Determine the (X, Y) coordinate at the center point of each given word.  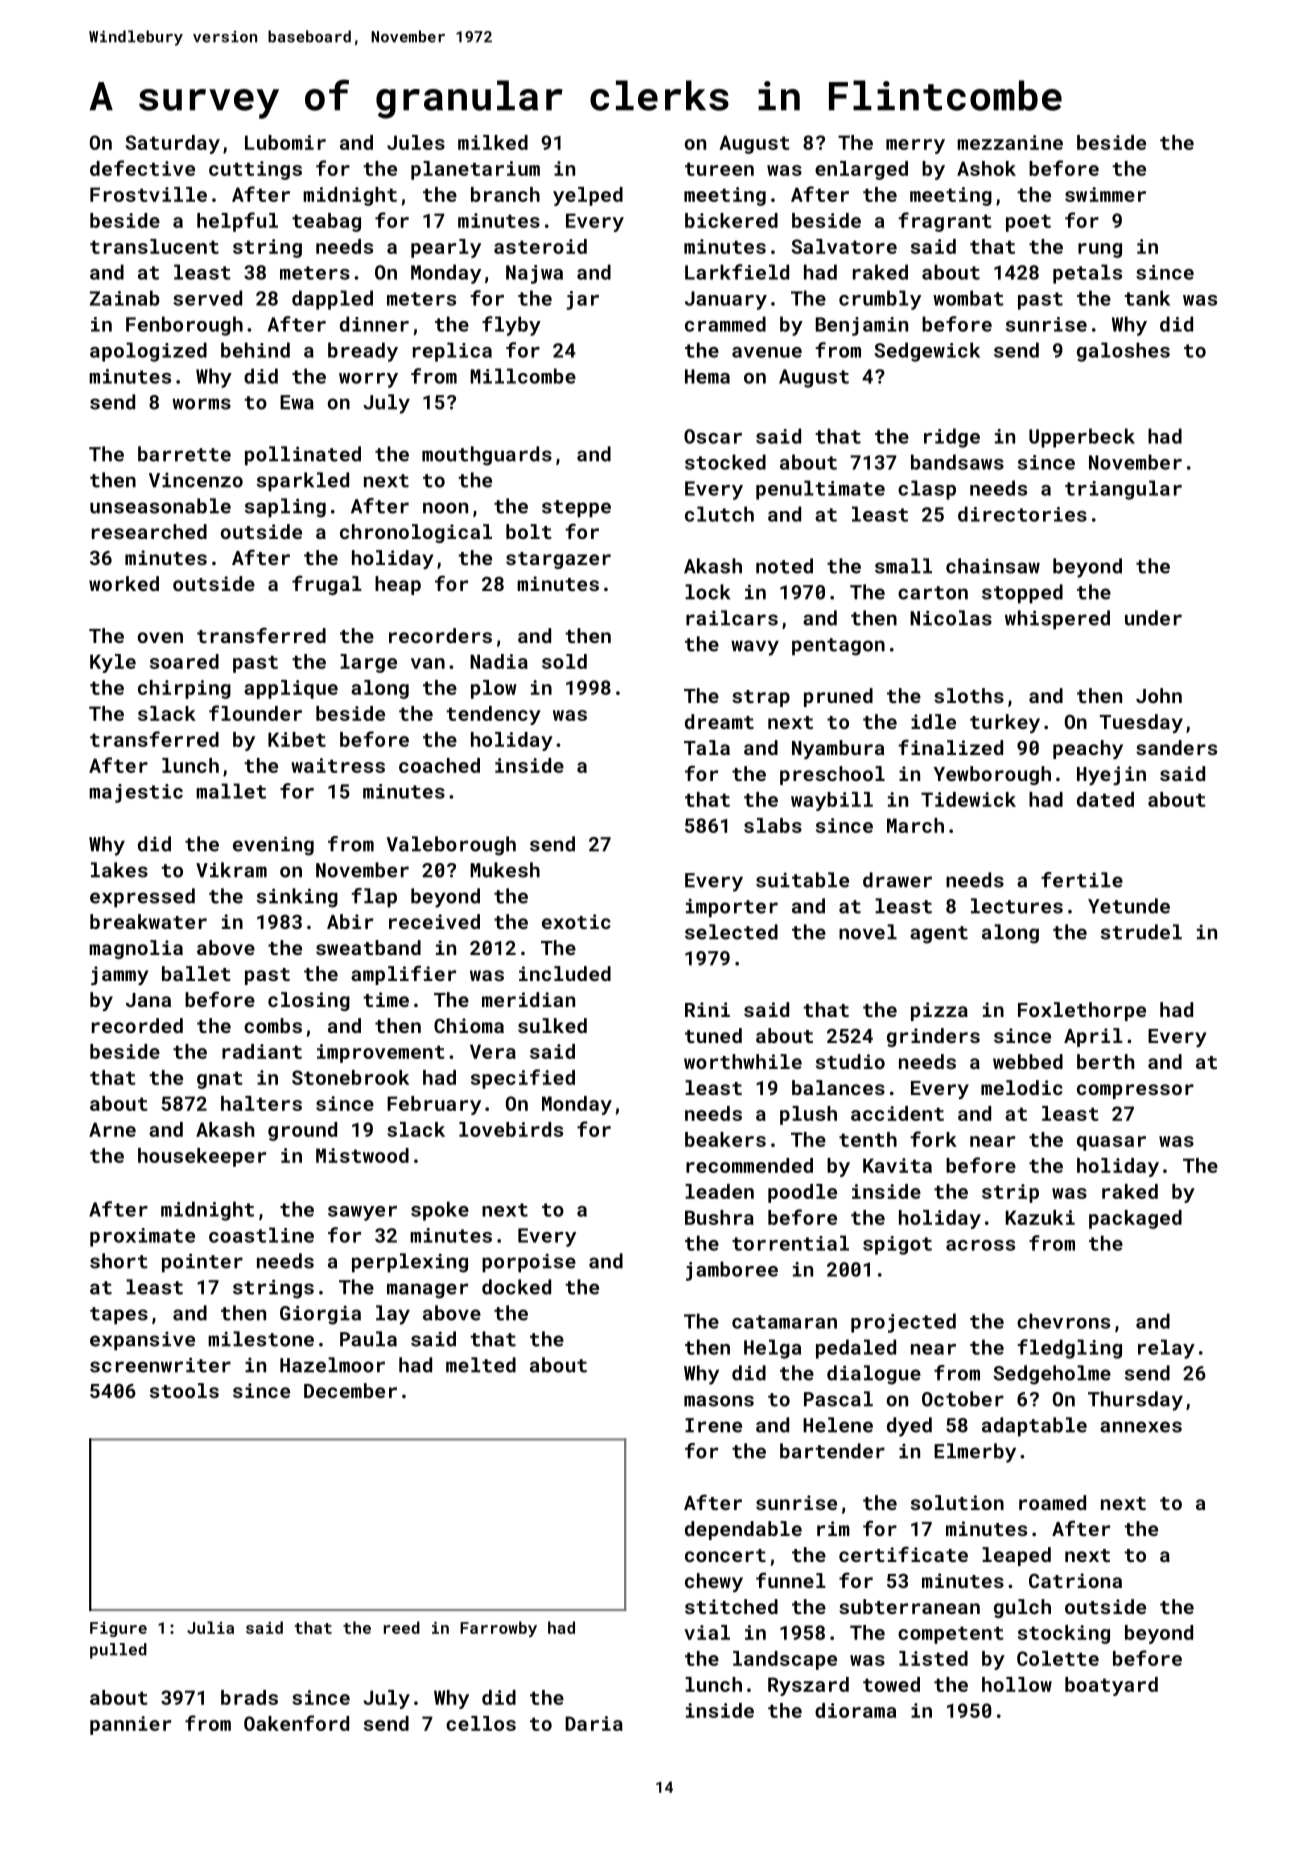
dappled (332, 300)
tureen (719, 169)
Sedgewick (927, 352)
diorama (855, 1710)
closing (309, 1001)
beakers (725, 1139)
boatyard (1111, 1686)
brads (249, 1697)
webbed (1028, 1061)
